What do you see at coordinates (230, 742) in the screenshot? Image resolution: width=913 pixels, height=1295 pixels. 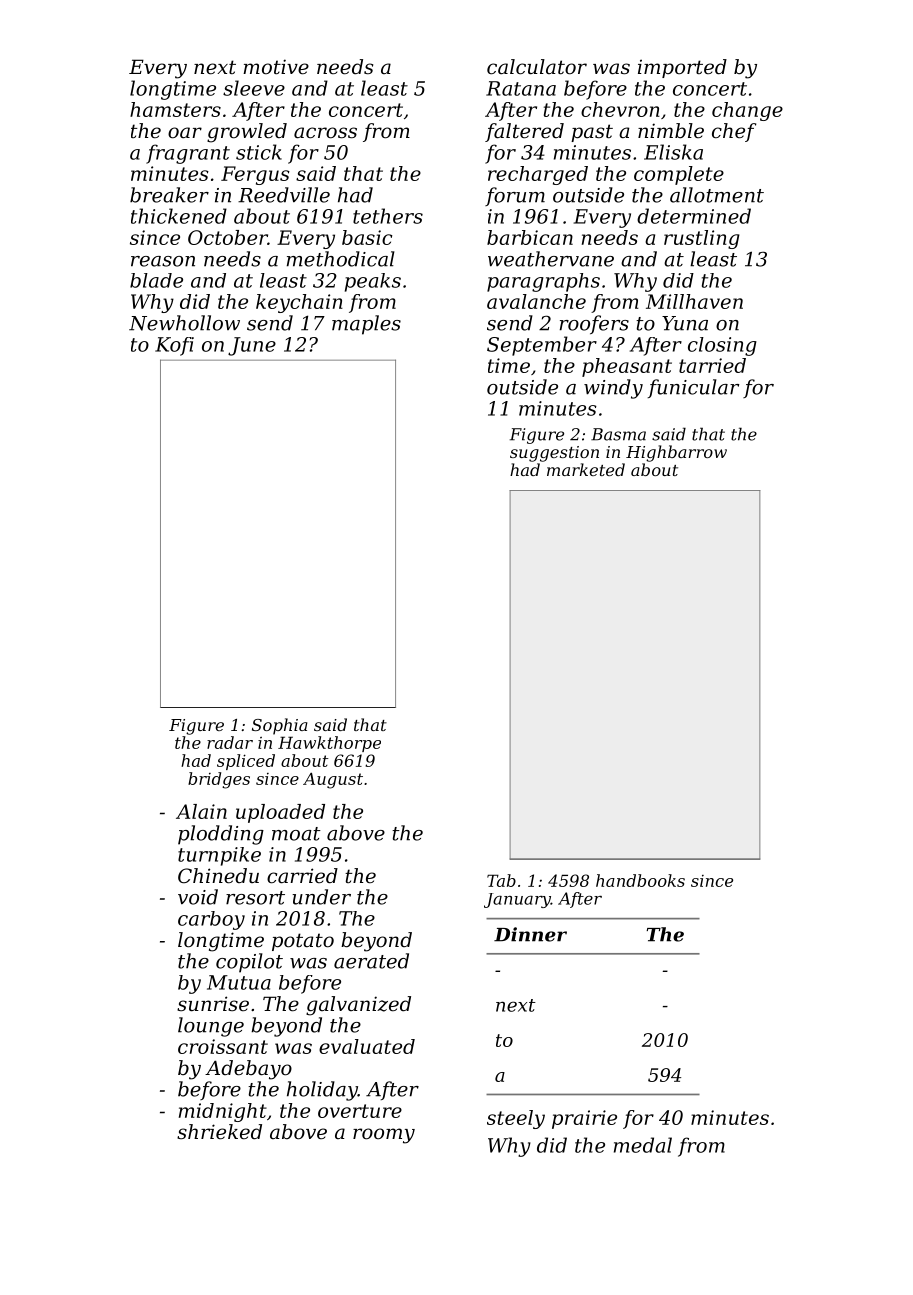 I see `radar` at bounding box center [230, 742].
